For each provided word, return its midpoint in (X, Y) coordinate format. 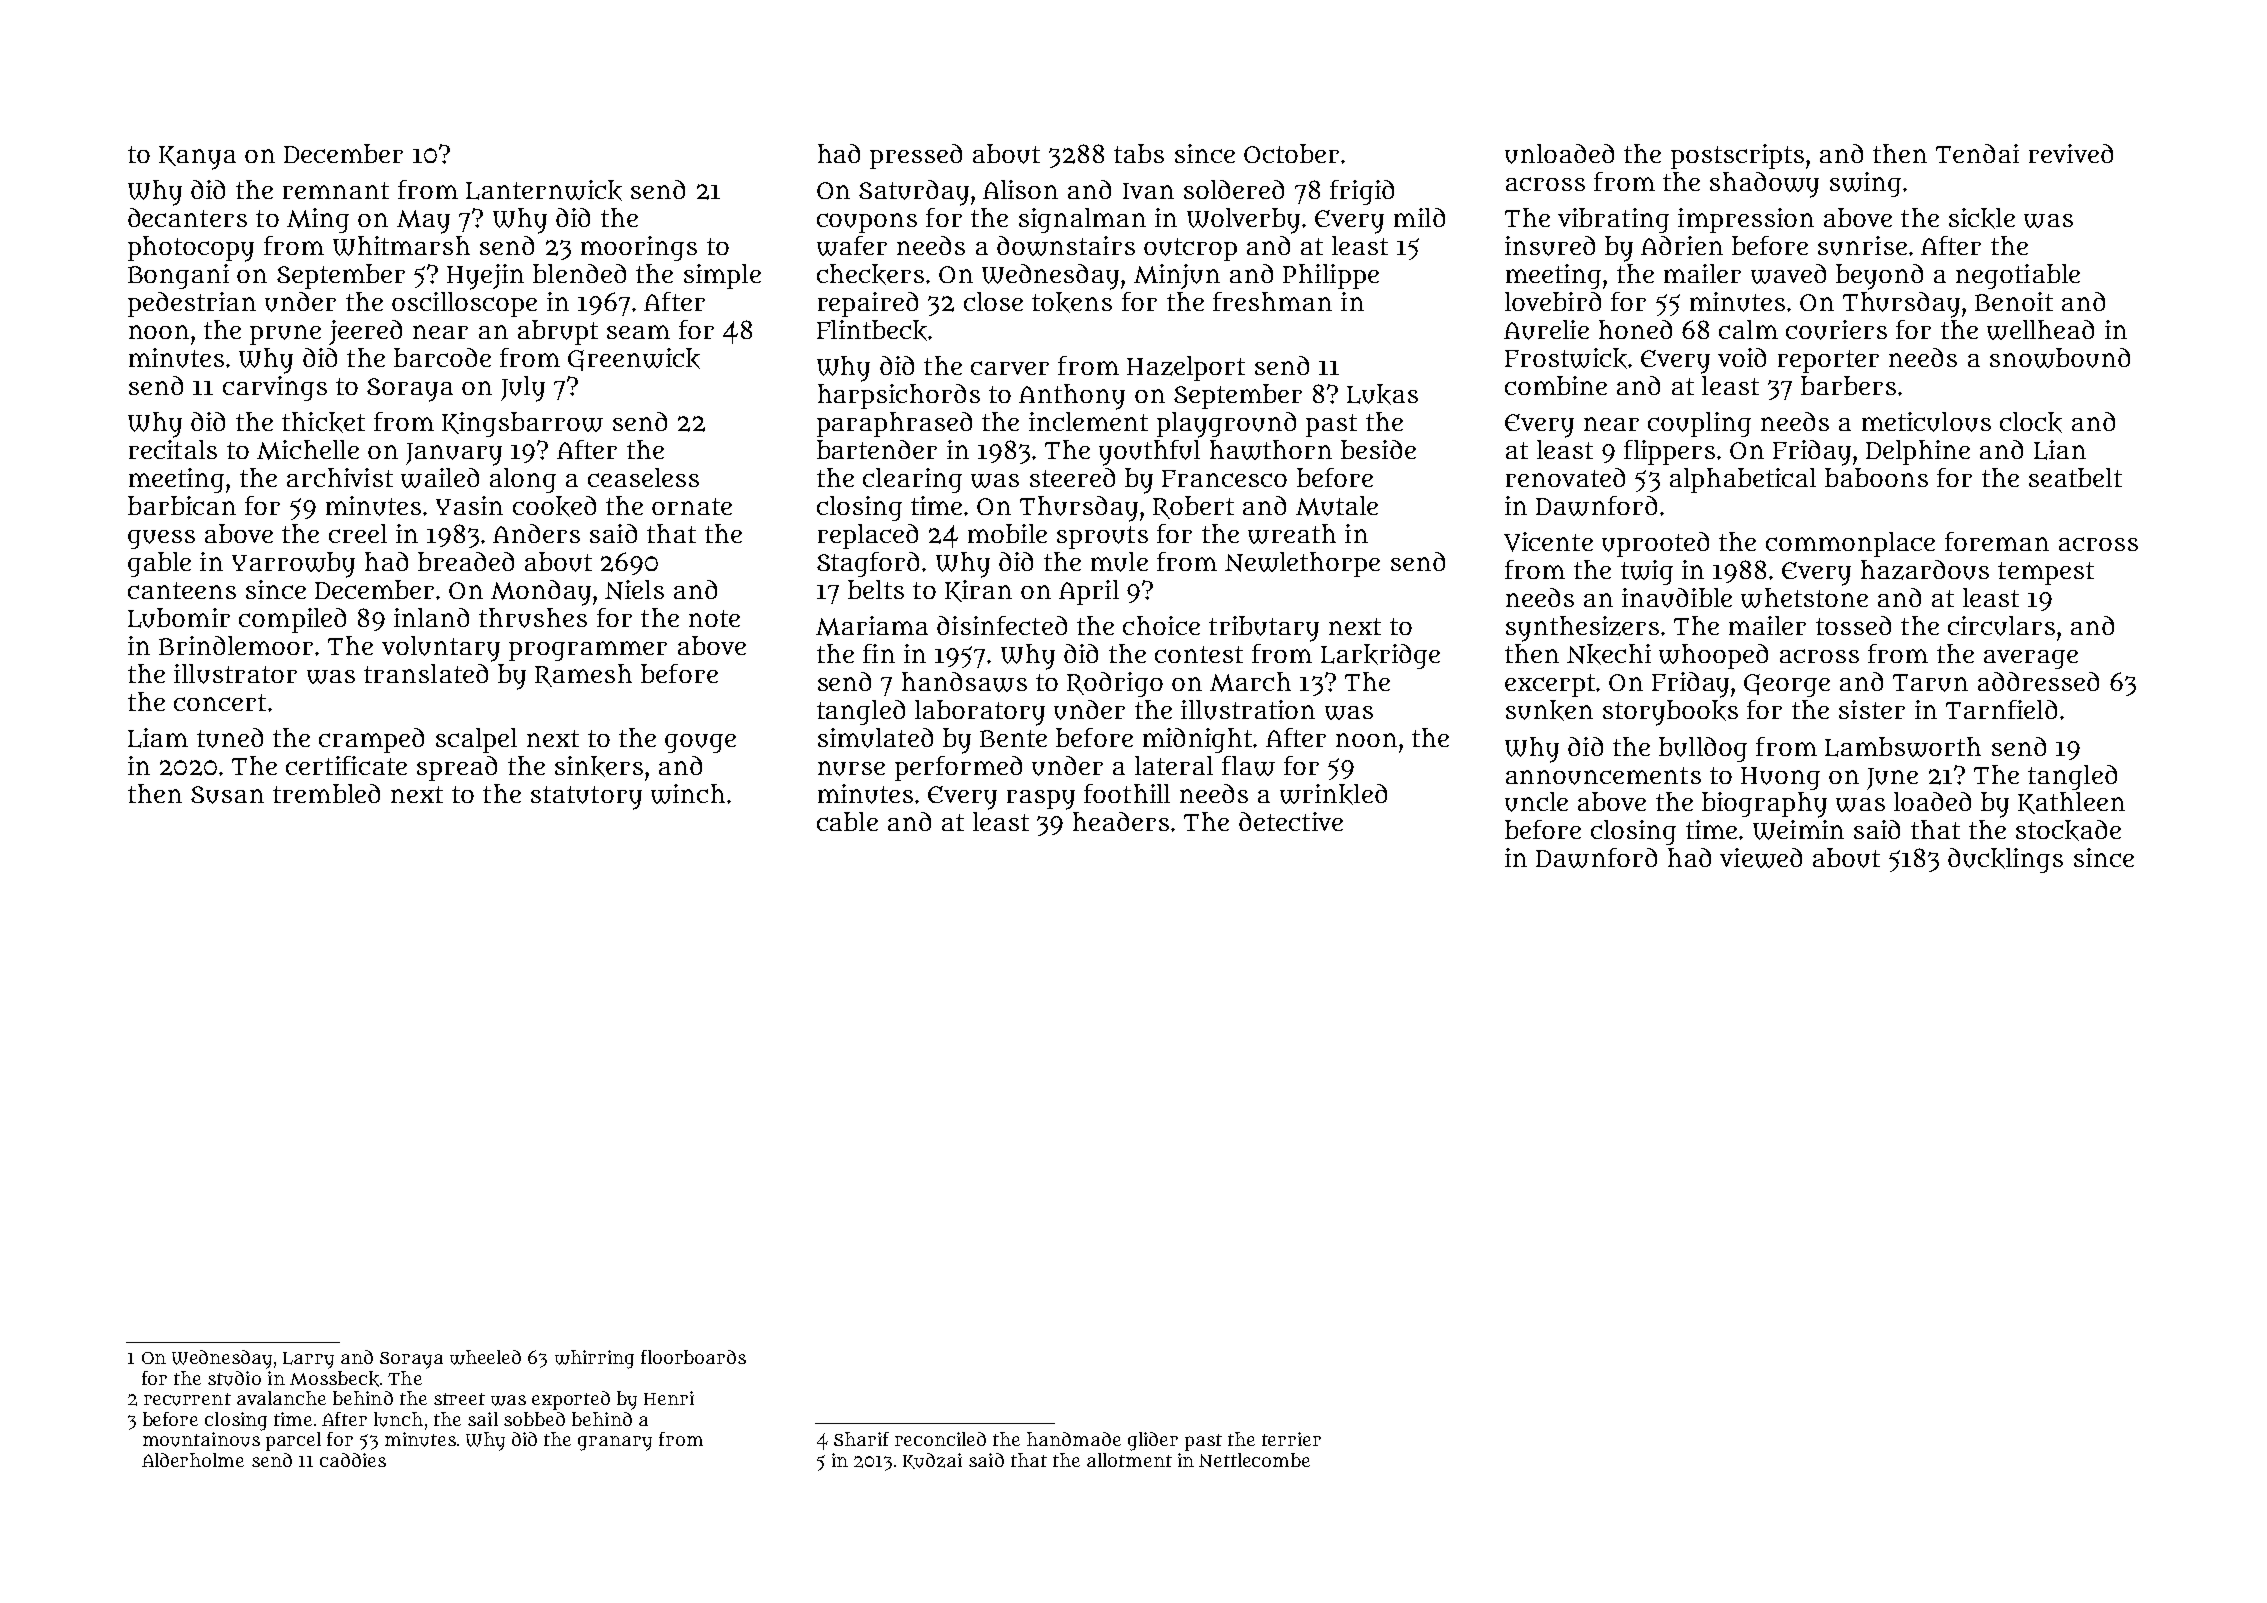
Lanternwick (544, 190)
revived (2071, 153)
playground (1226, 425)
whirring (594, 1359)
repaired (868, 304)
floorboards (693, 1357)
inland (431, 617)
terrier (1291, 1439)
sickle (1982, 218)
